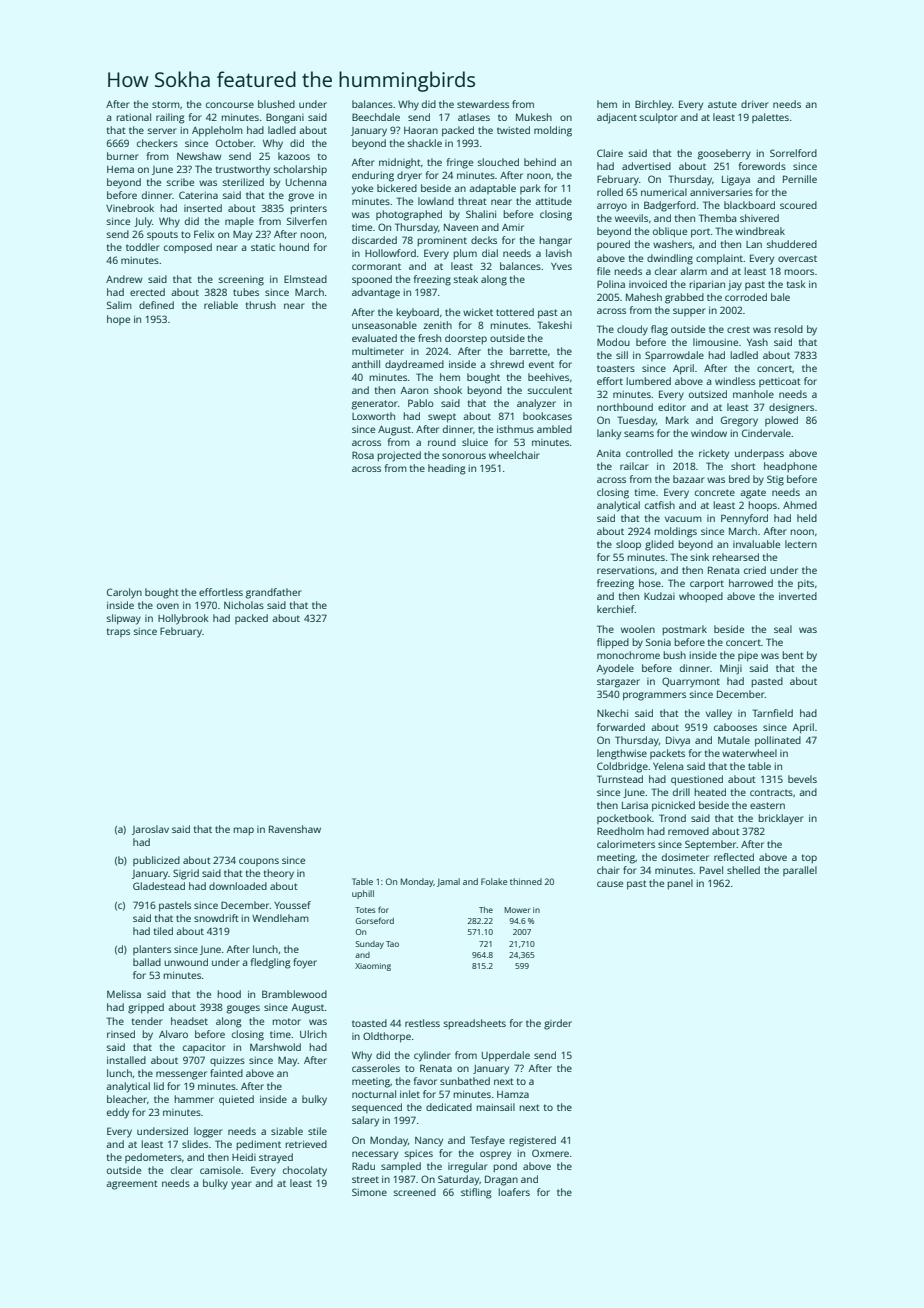  What do you see at coordinates (143, 222) in the screenshot?
I see `July` at bounding box center [143, 222].
